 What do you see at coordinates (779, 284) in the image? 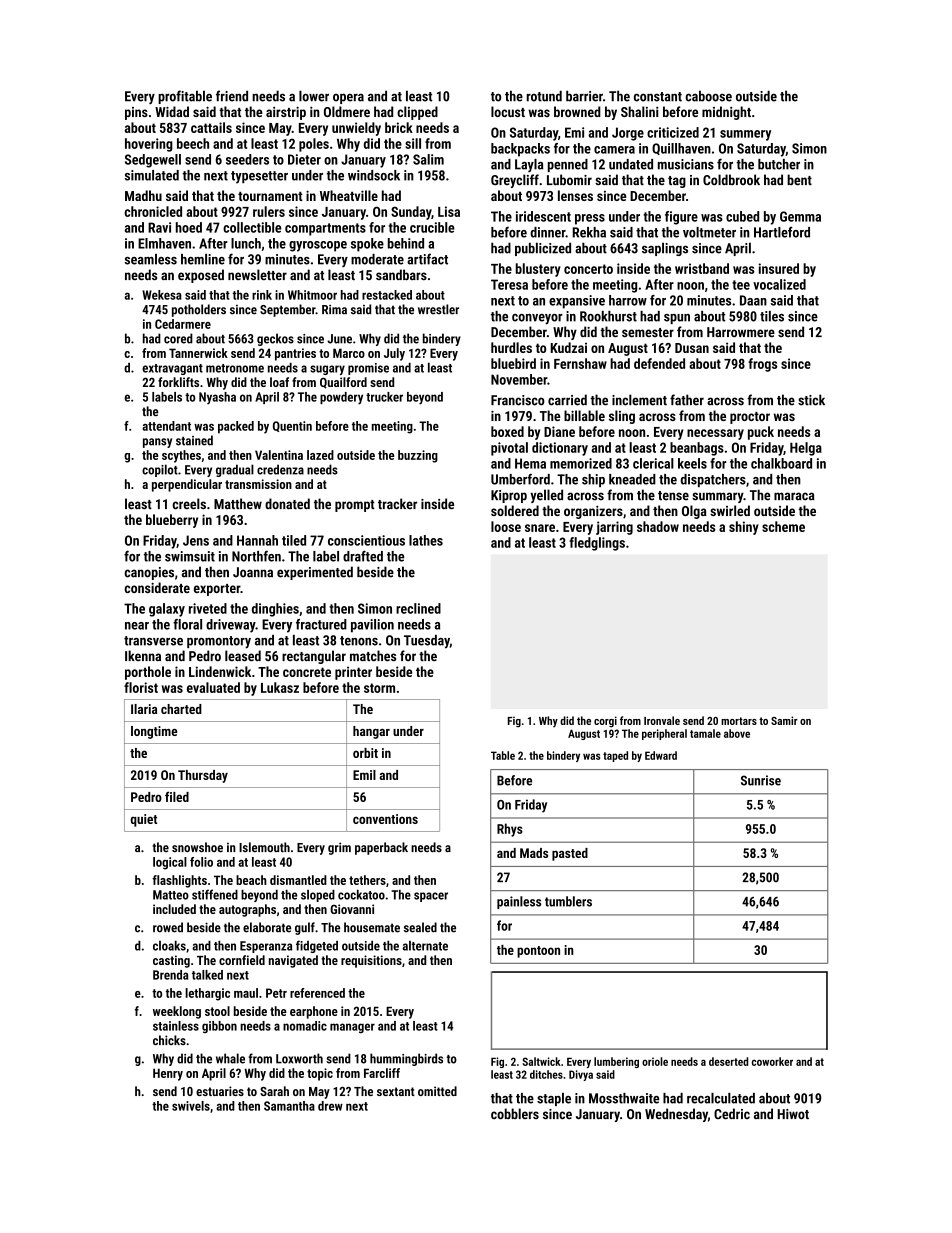
I see `vocalized` at bounding box center [779, 284].
